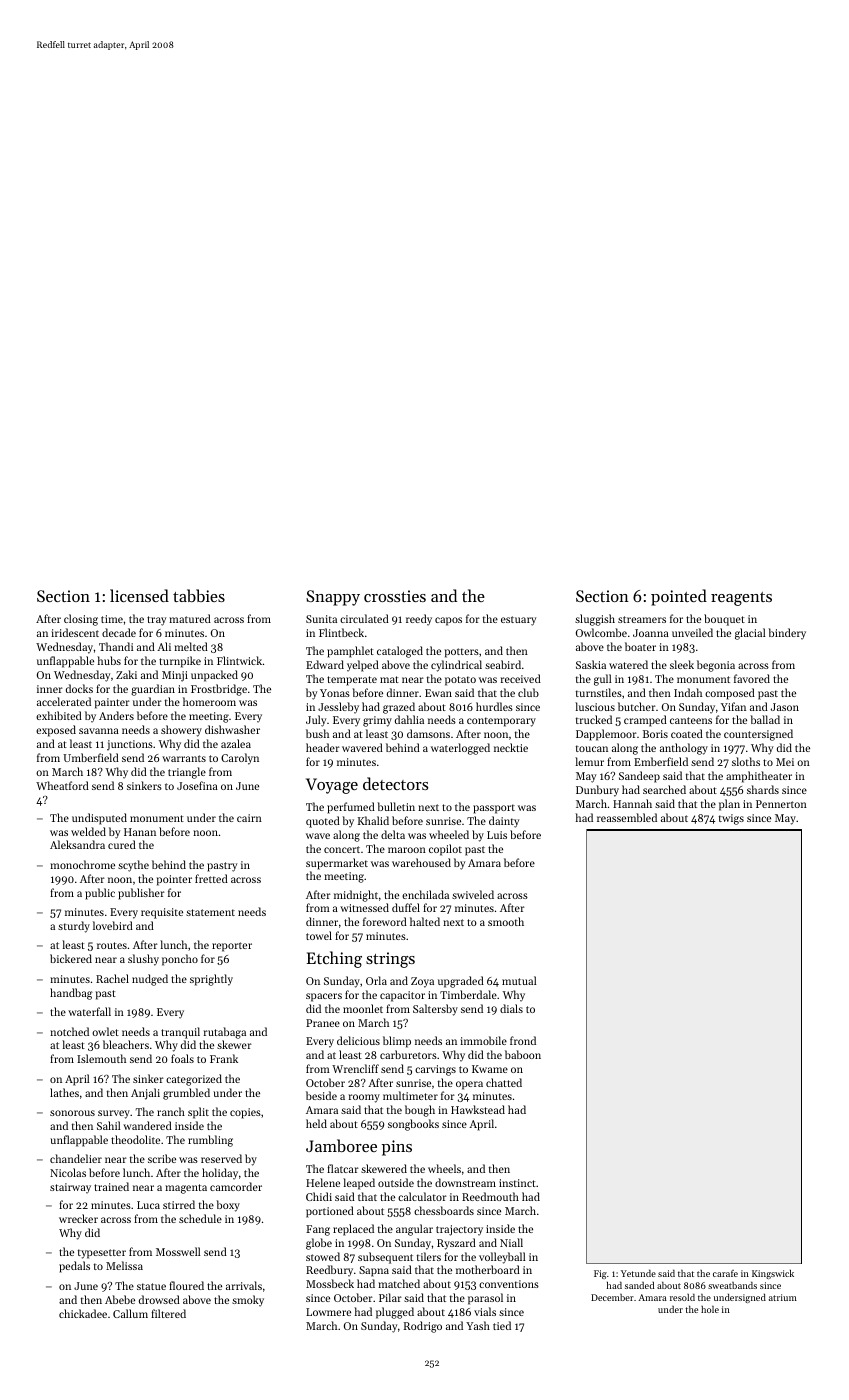 This document has height=1400, width=849. What do you see at coordinates (81, 620) in the document?
I see `closing` at bounding box center [81, 620].
